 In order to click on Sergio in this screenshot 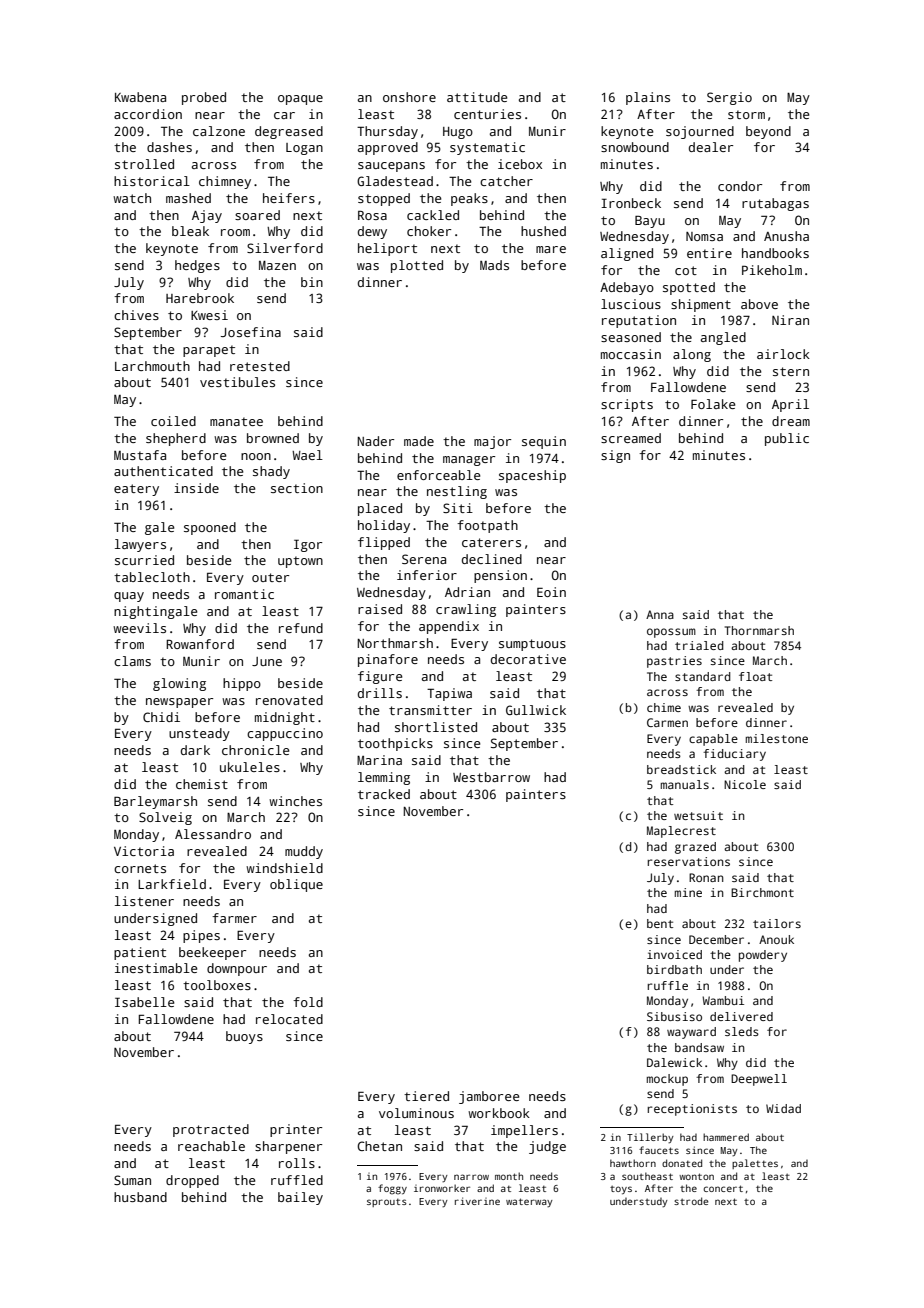, I will do `click(729, 98)`.
